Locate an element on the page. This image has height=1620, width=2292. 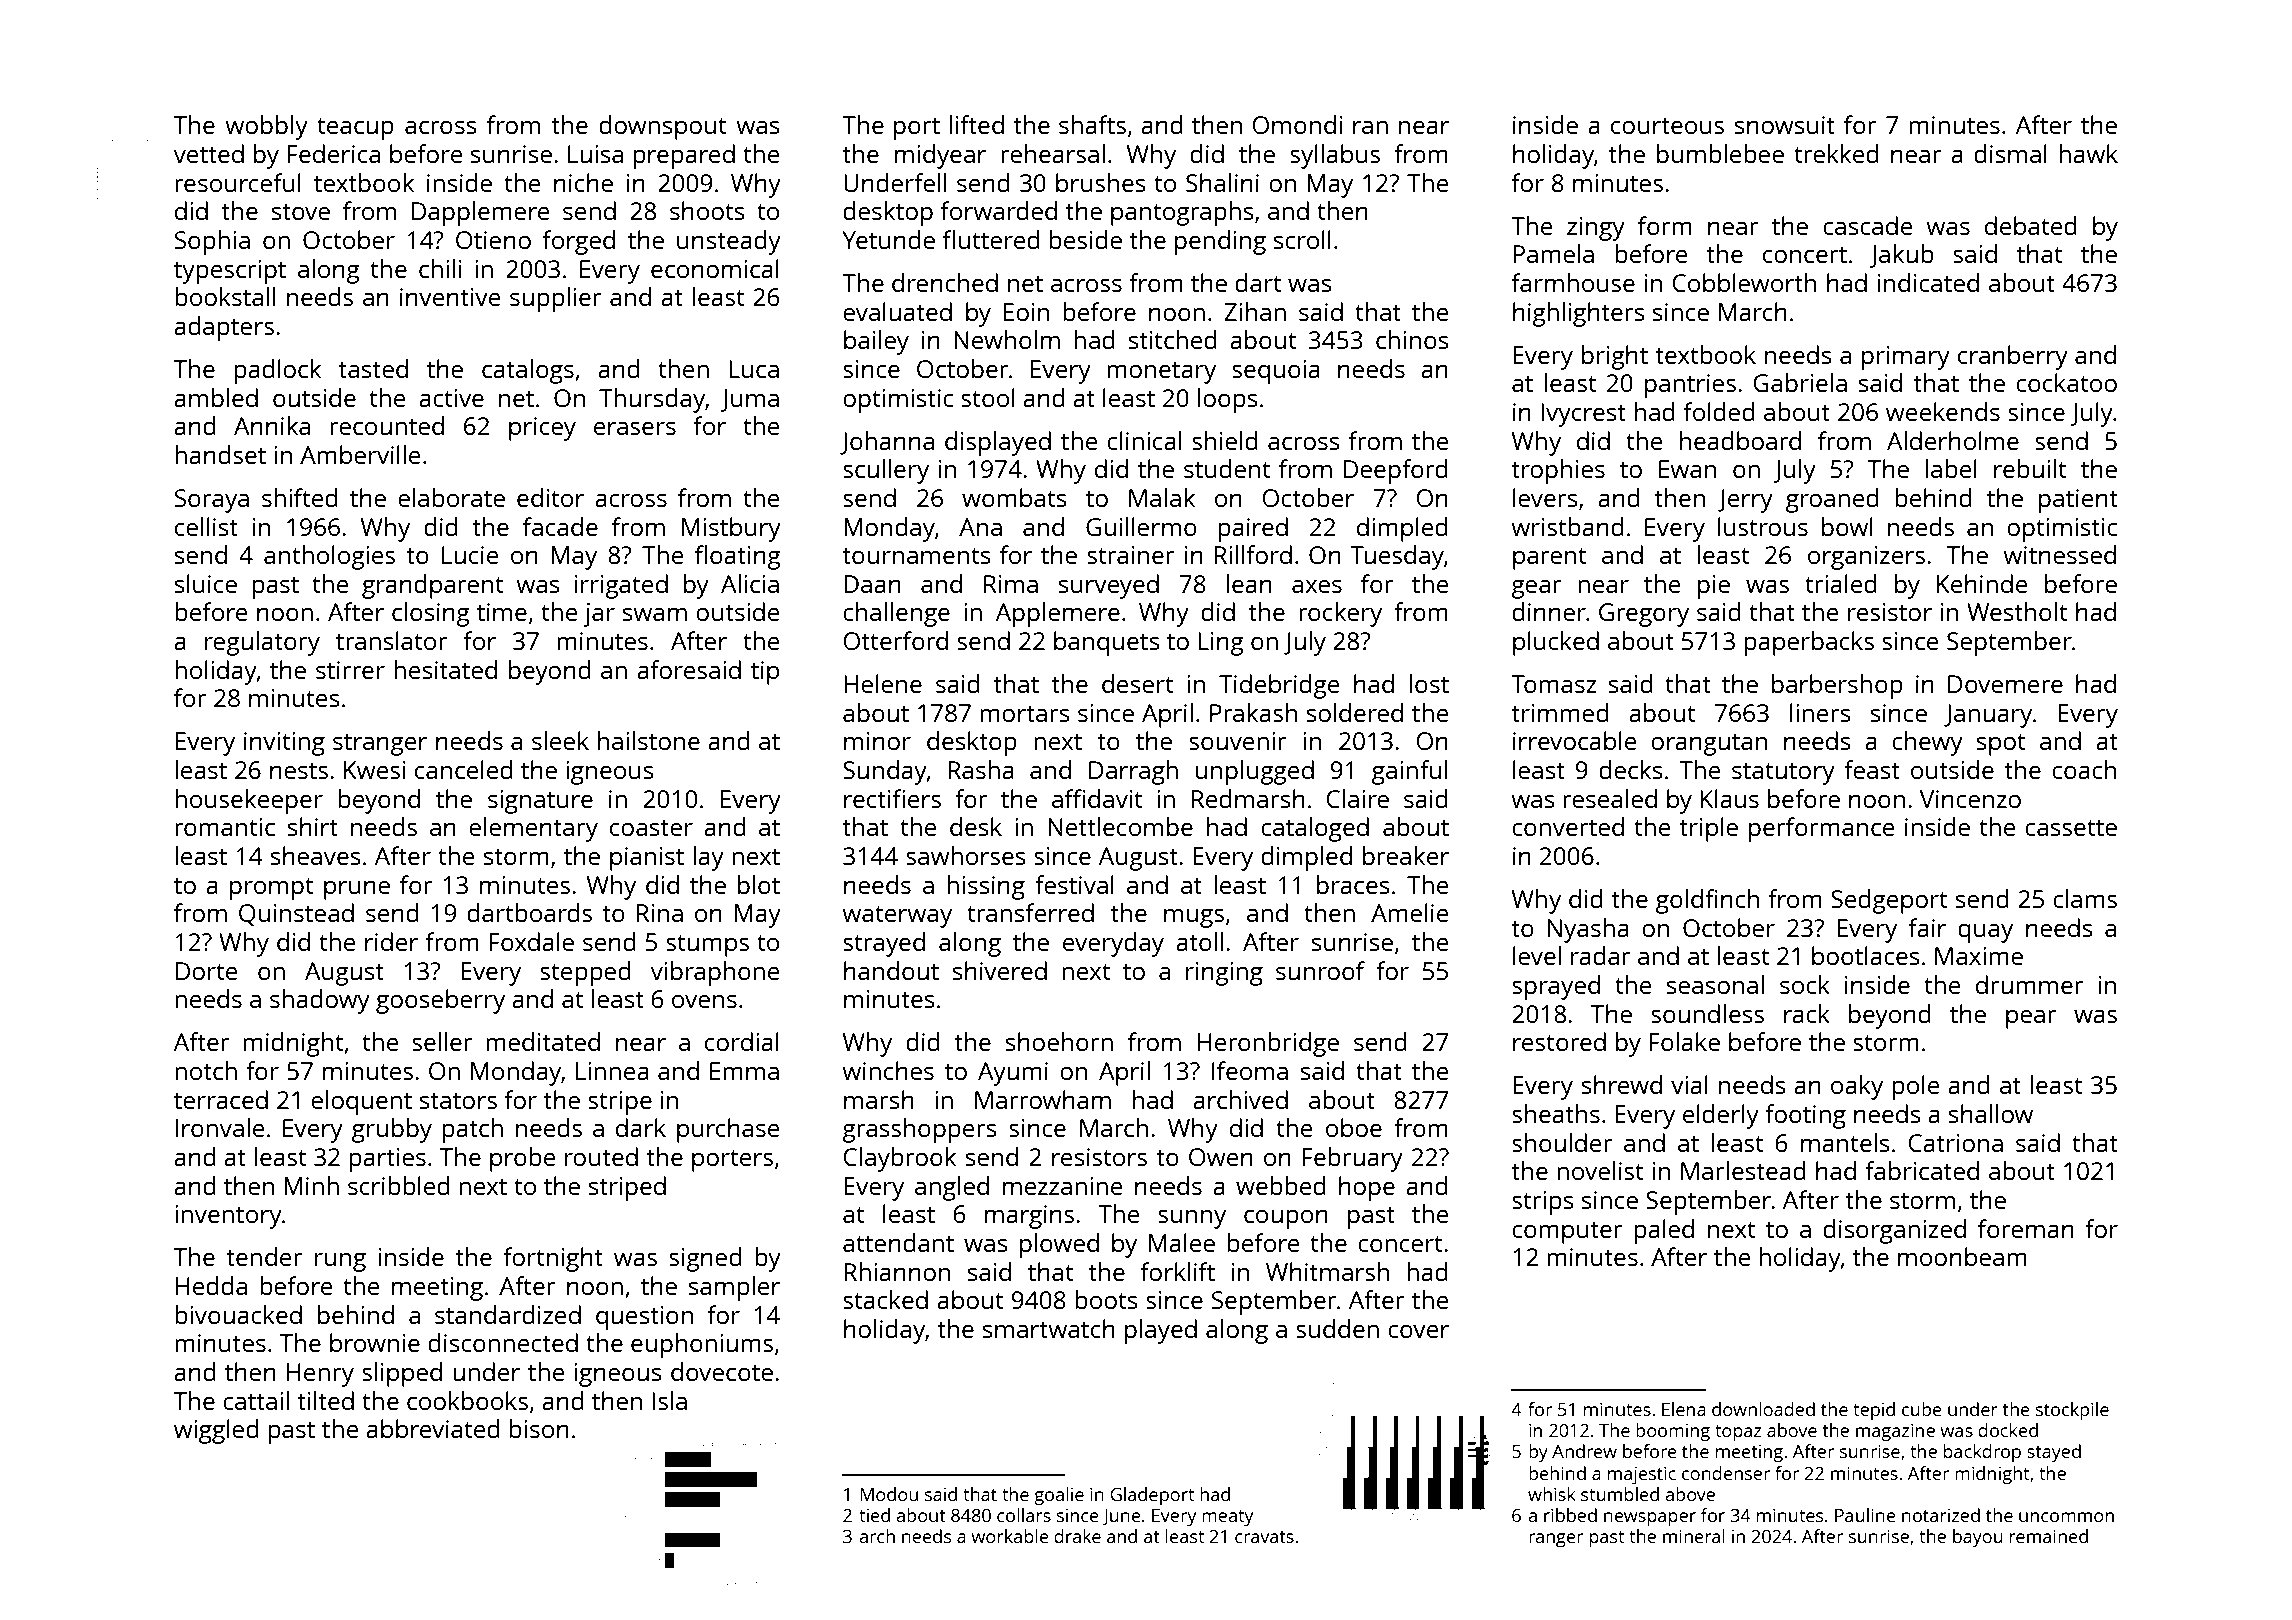
lifted is located at coordinates (976, 124).
